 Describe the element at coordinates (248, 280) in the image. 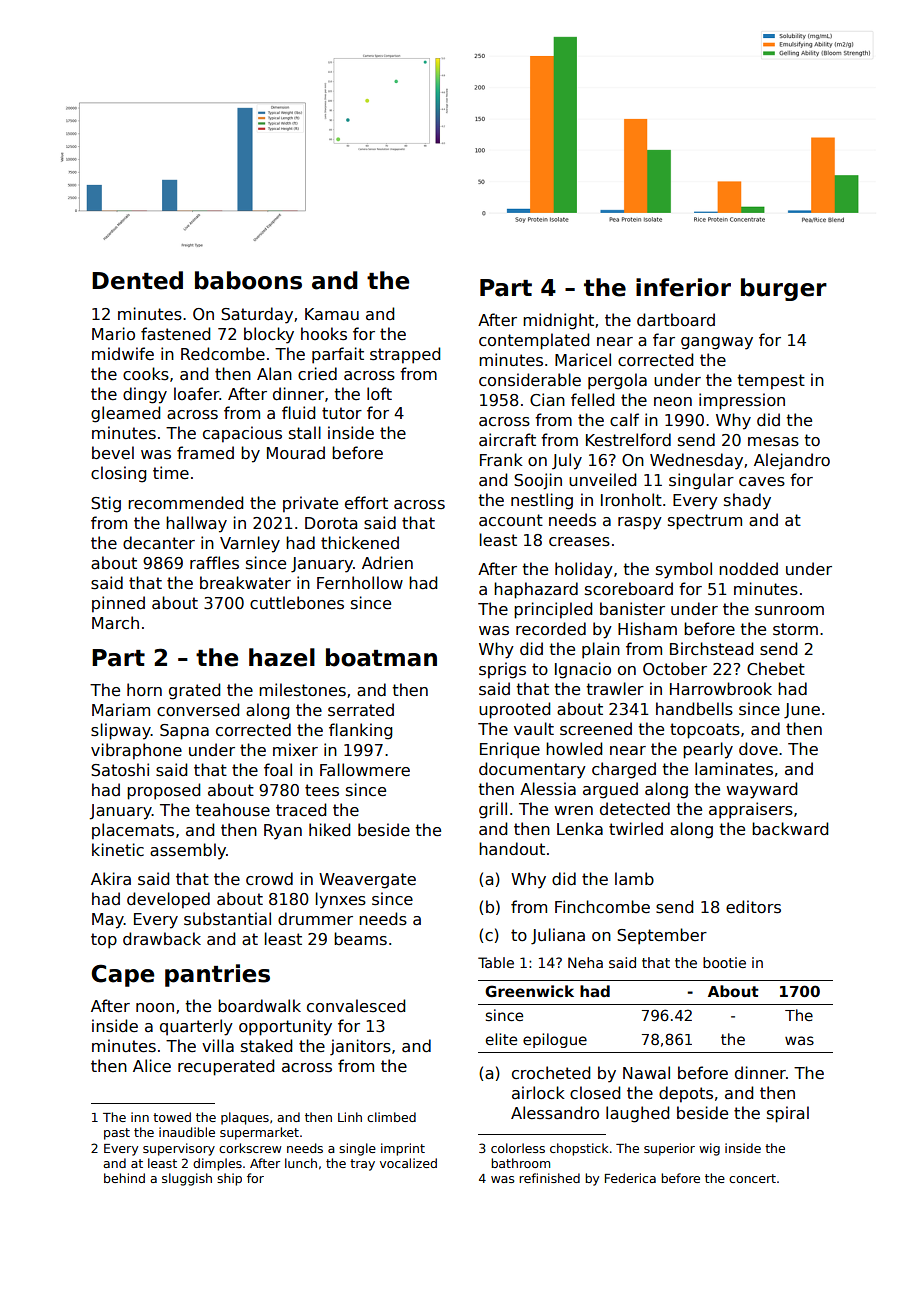

I see `baboons` at that location.
